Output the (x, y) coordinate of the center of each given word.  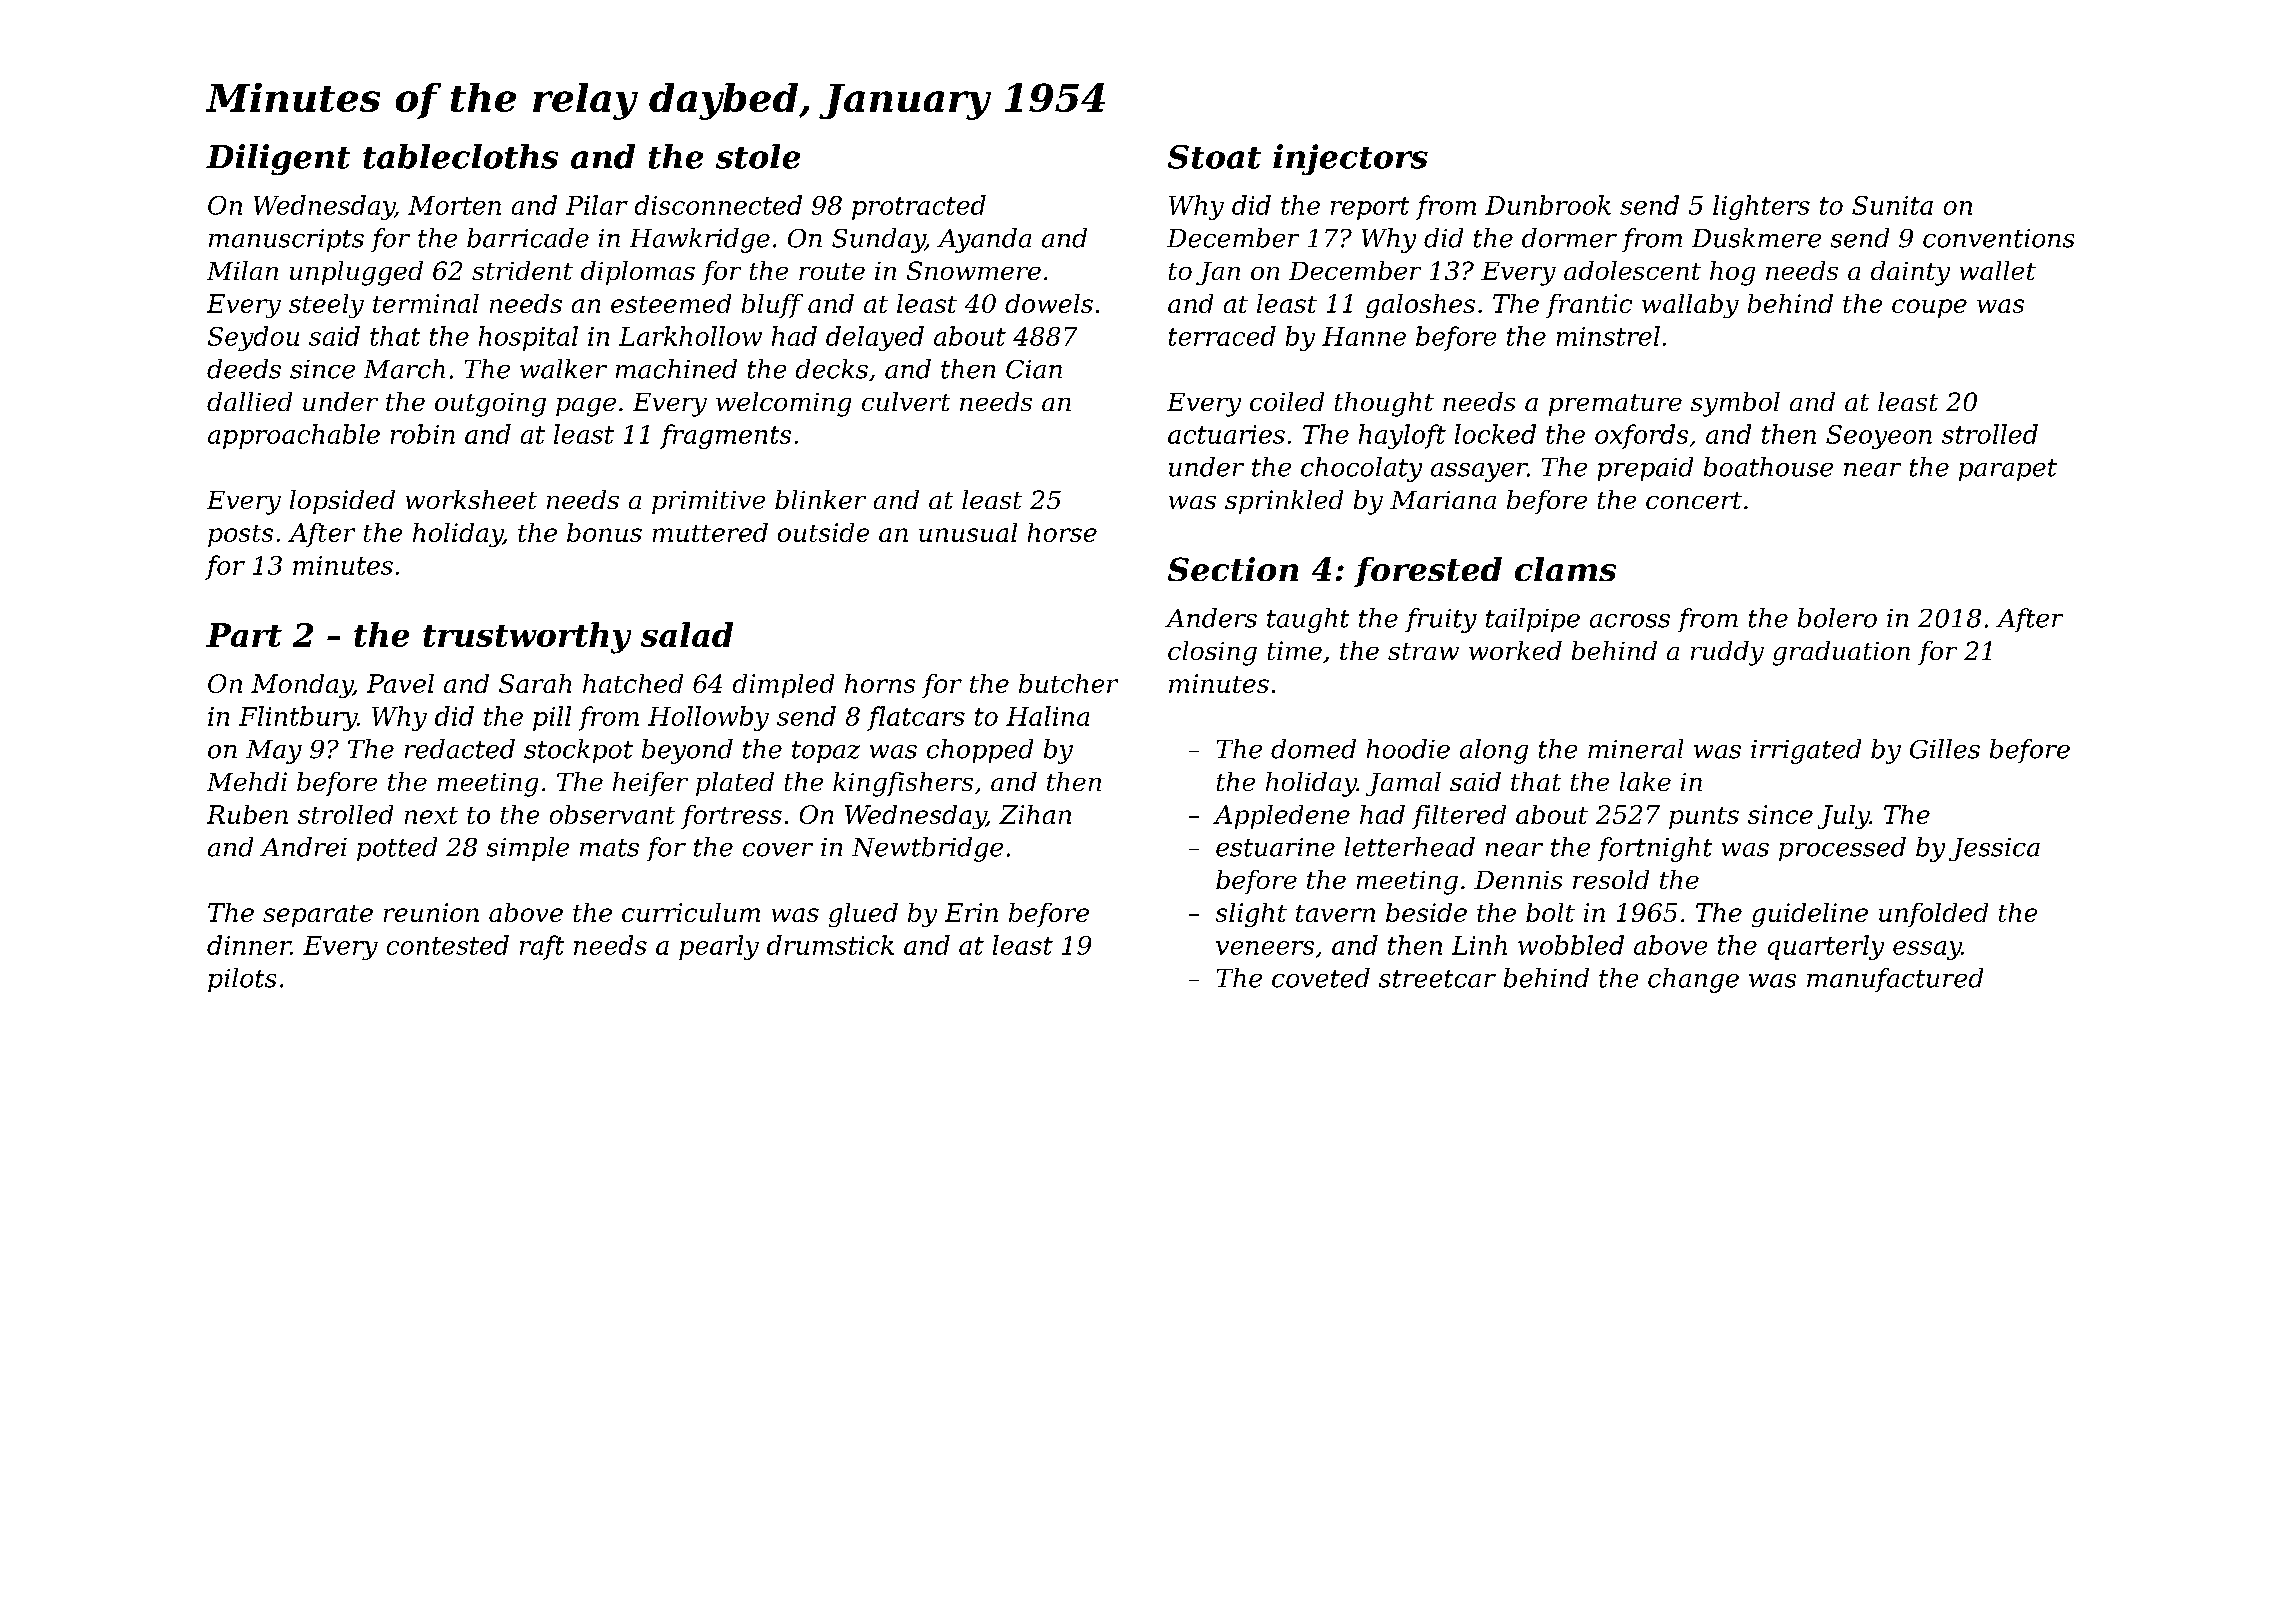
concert (1694, 500)
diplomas (638, 273)
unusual (968, 532)
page (586, 407)
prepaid (1645, 469)
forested (1428, 572)
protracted (919, 207)
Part (244, 635)
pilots (242, 980)
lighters (1761, 207)
